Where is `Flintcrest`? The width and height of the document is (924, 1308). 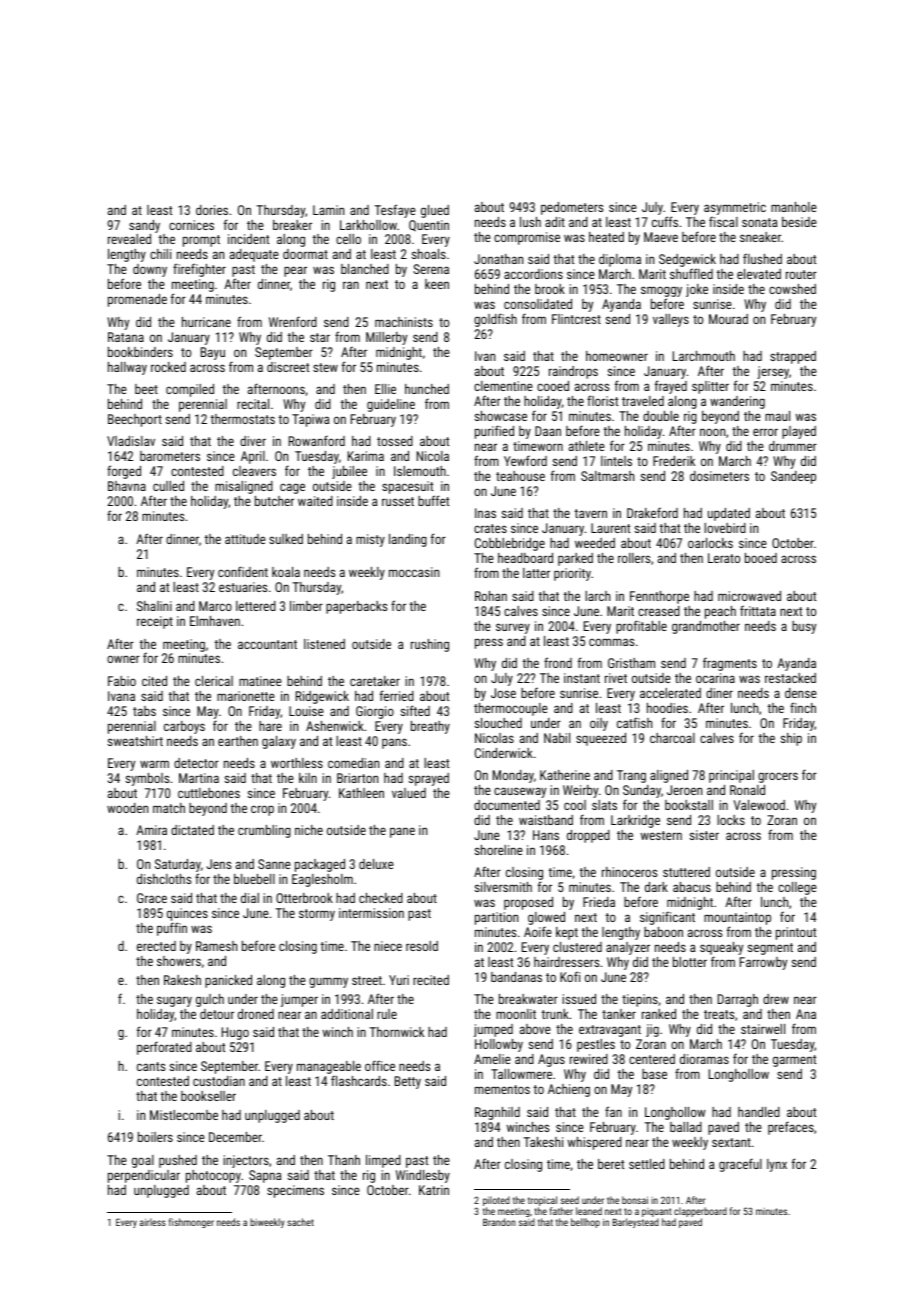 Flintcrest is located at coordinates (576, 319).
